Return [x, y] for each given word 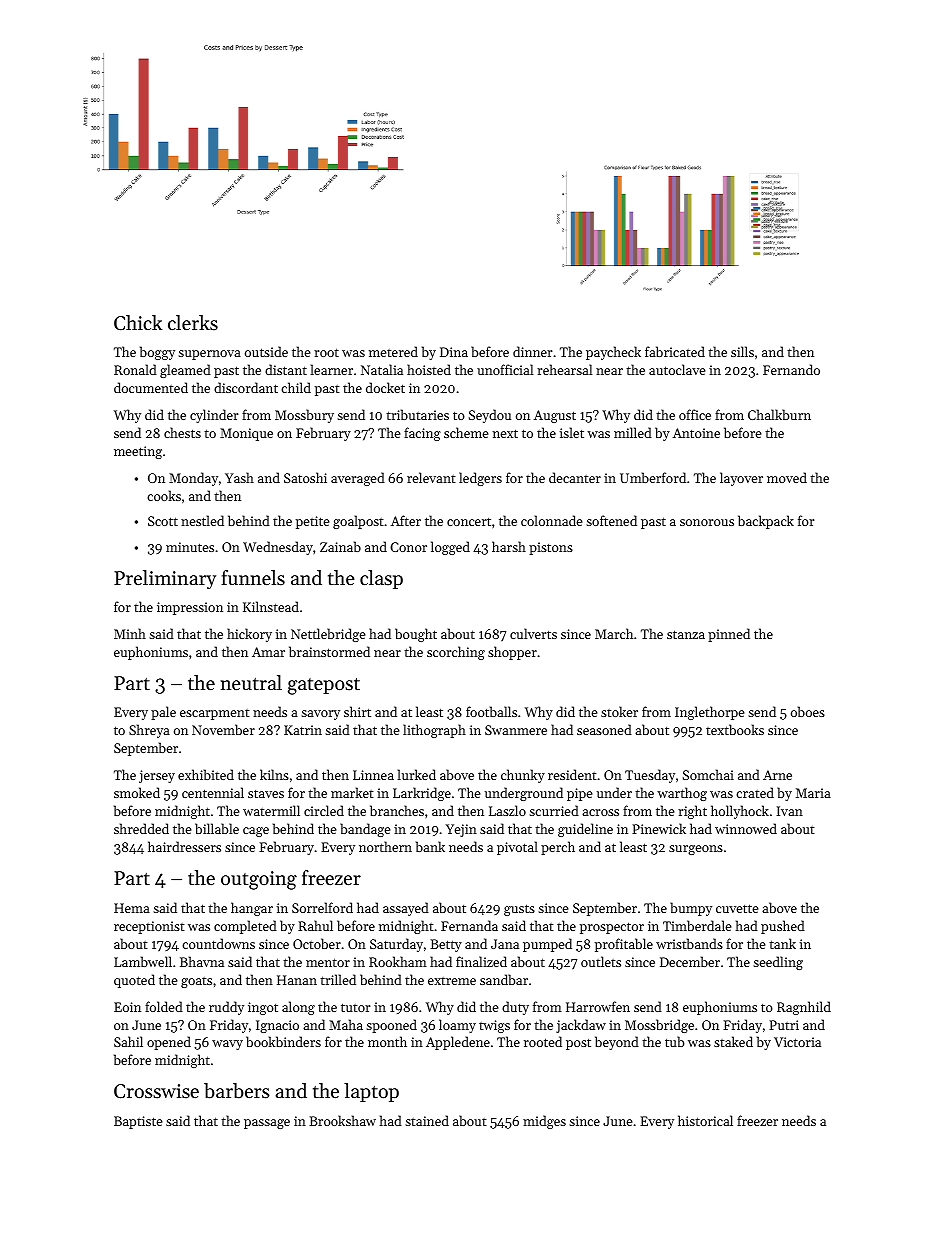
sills [742, 351]
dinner [532, 351]
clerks [193, 323]
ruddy [226, 1008]
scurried [554, 810]
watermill [271, 810]
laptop [371, 1092]
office [695, 414]
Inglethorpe [710, 713]
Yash [239, 477]
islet [572, 432]
